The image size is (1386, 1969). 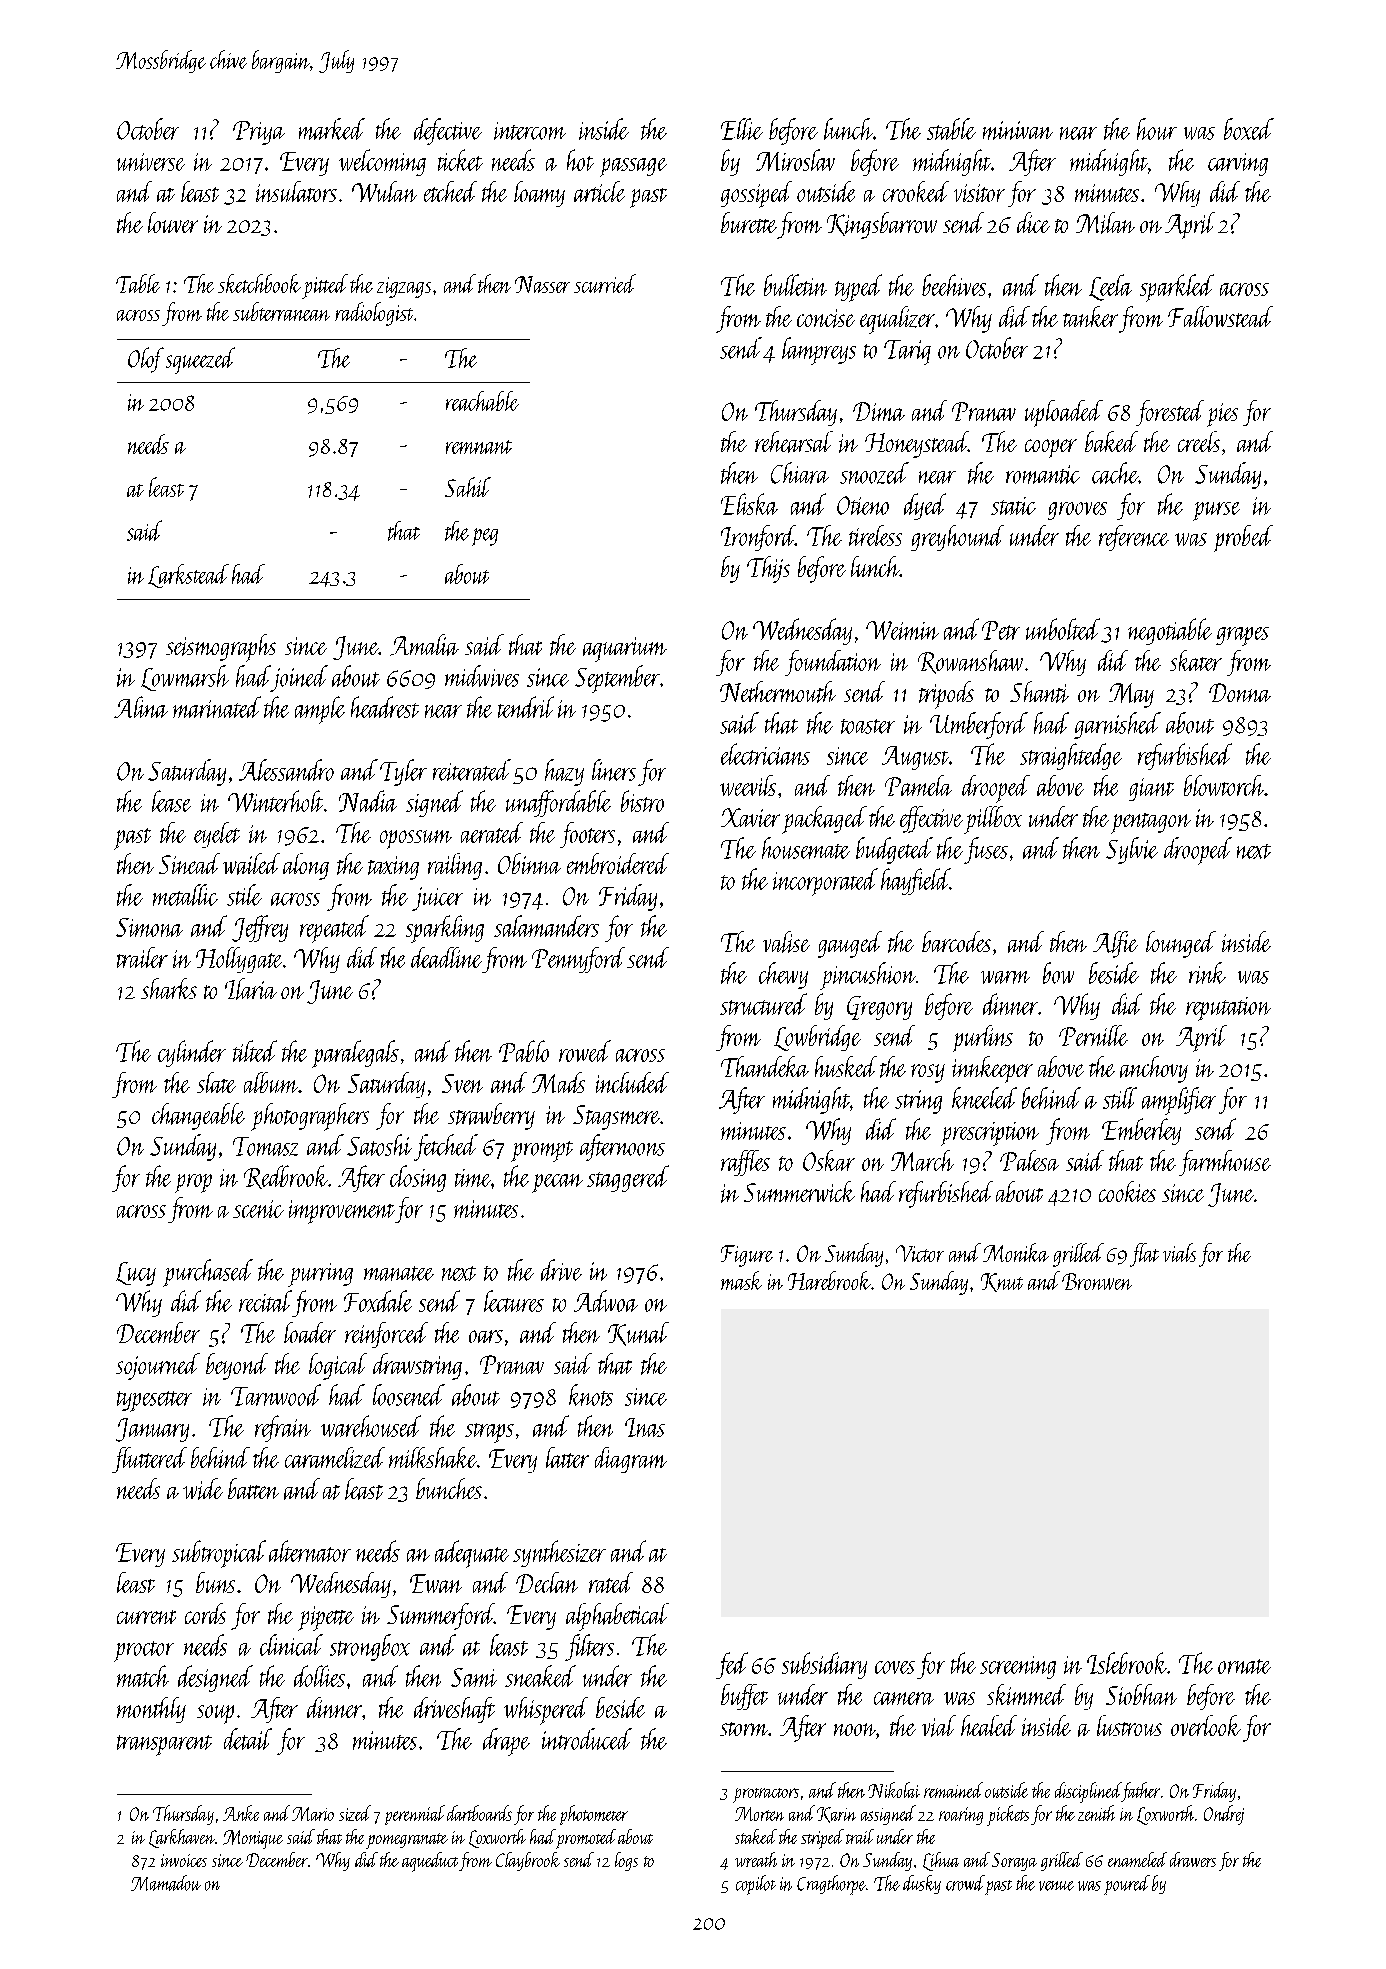 I want to click on purlins, so click(x=983, y=1038).
